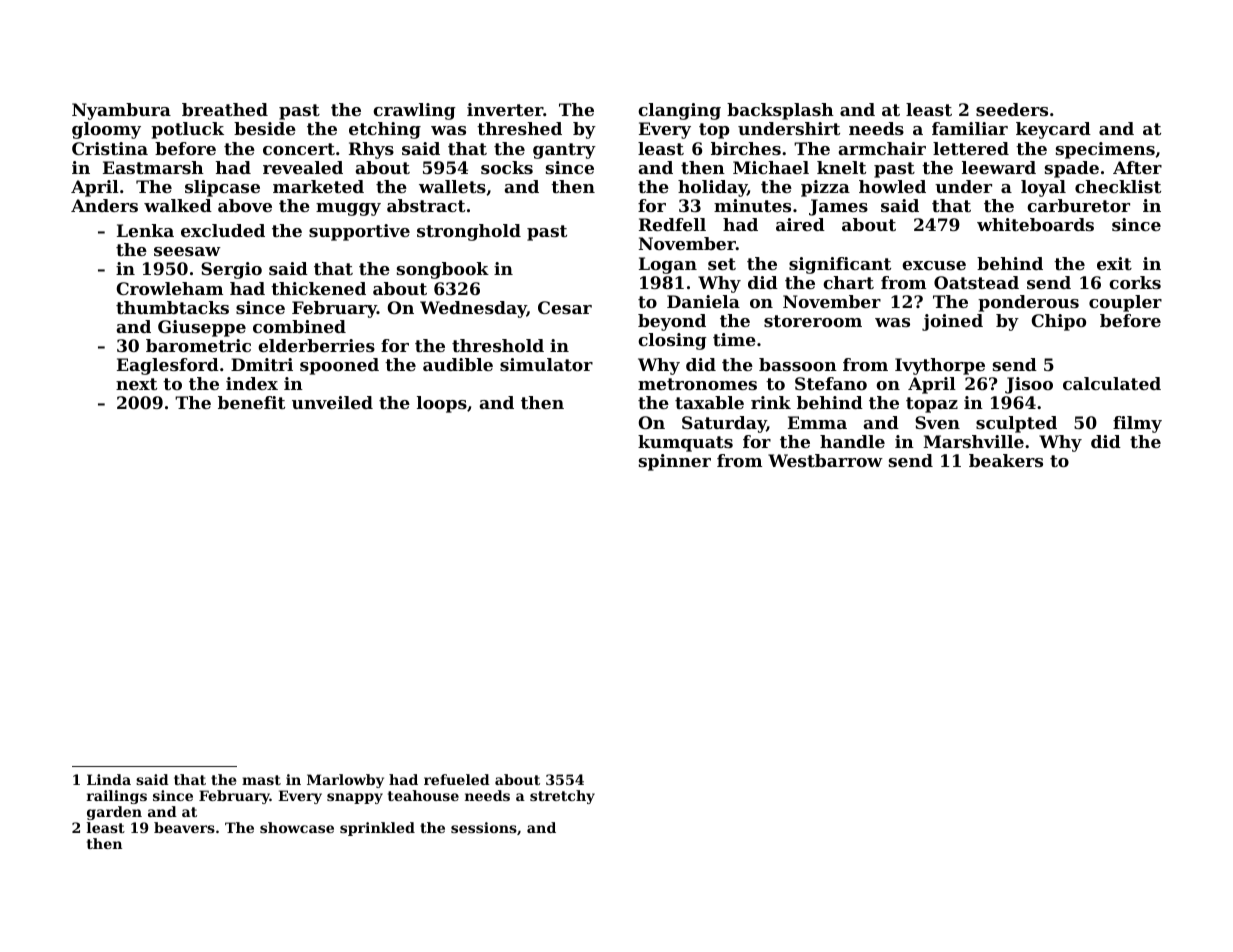 This screenshot has height=952, width=1233. What do you see at coordinates (562, 797) in the screenshot?
I see `stretchy` at bounding box center [562, 797].
